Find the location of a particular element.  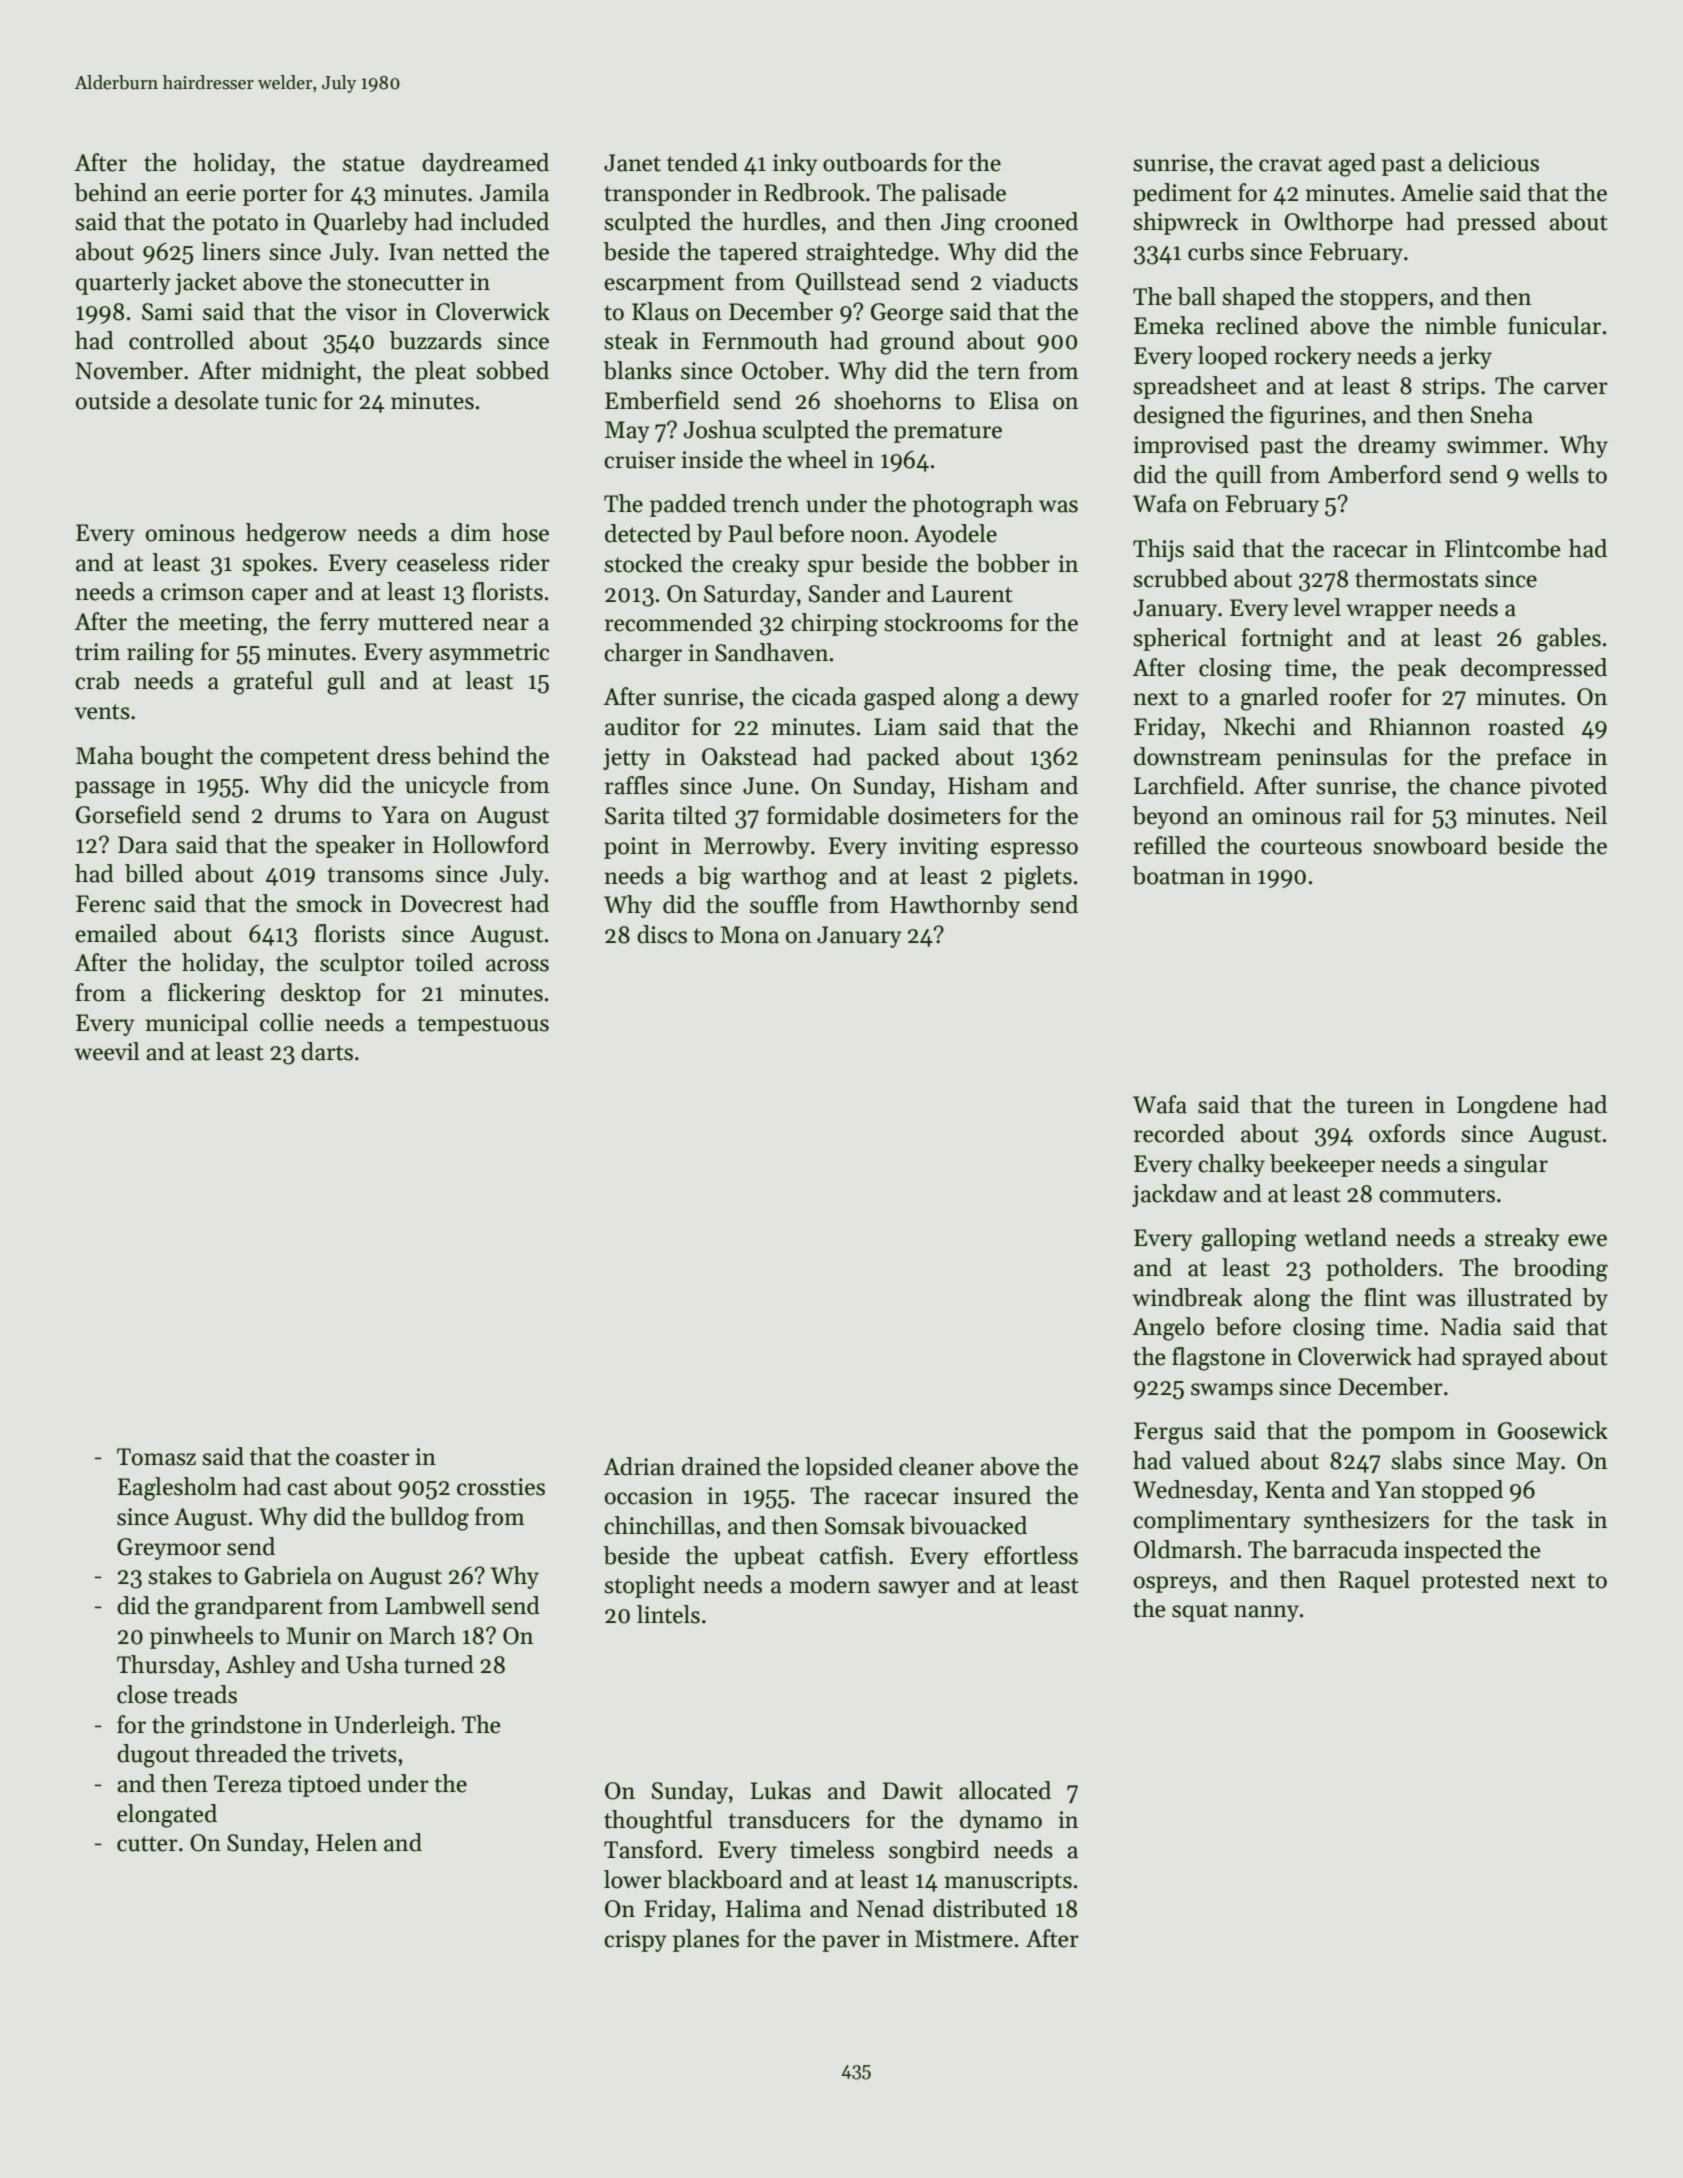

squat is located at coordinates (1200, 1612).
